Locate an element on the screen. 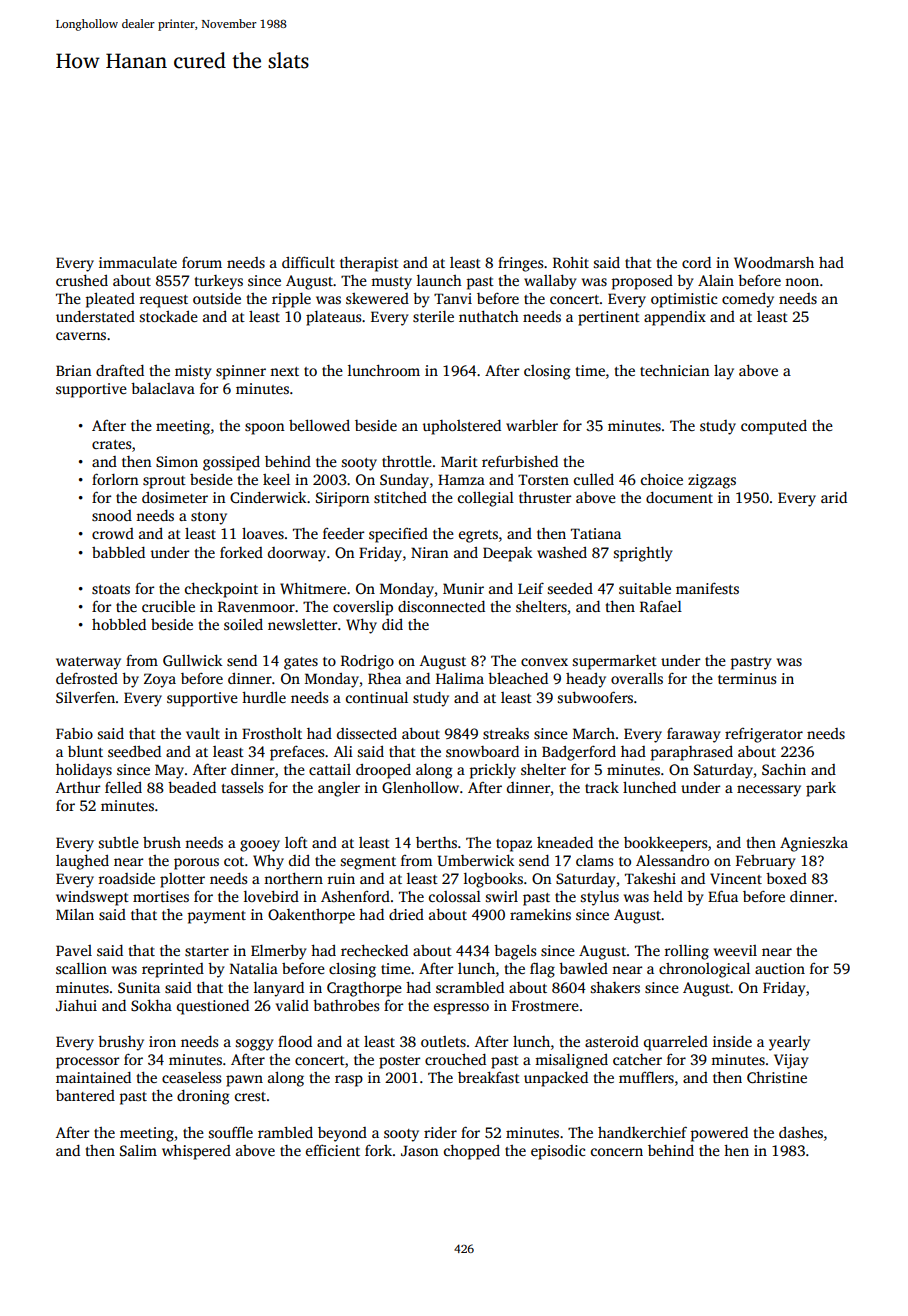 The image size is (908, 1316). Hamza is located at coordinates (461, 479).
